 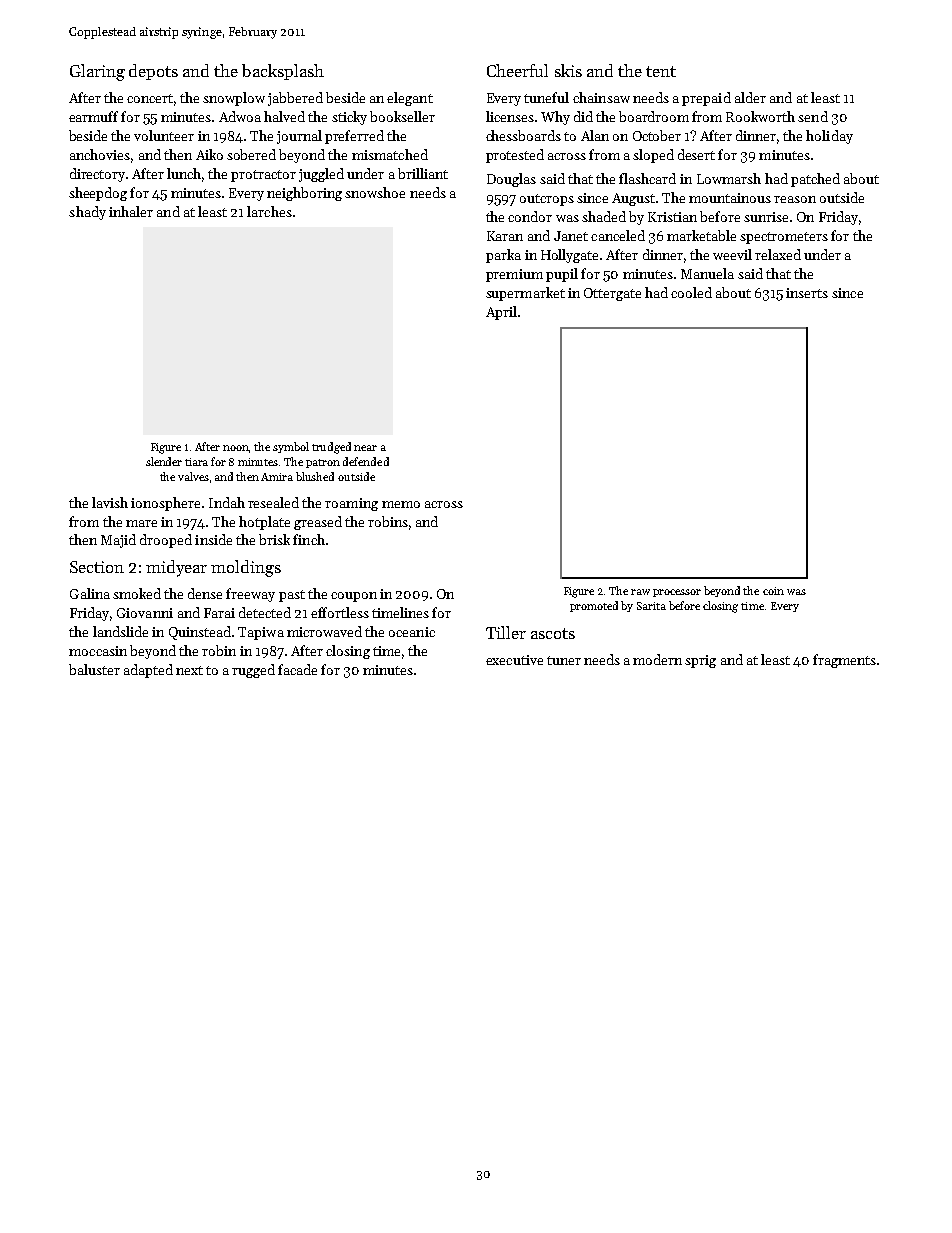 What do you see at coordinates (94, 669) in the document?
I see `baluster` at bounding box center [94, 669].
